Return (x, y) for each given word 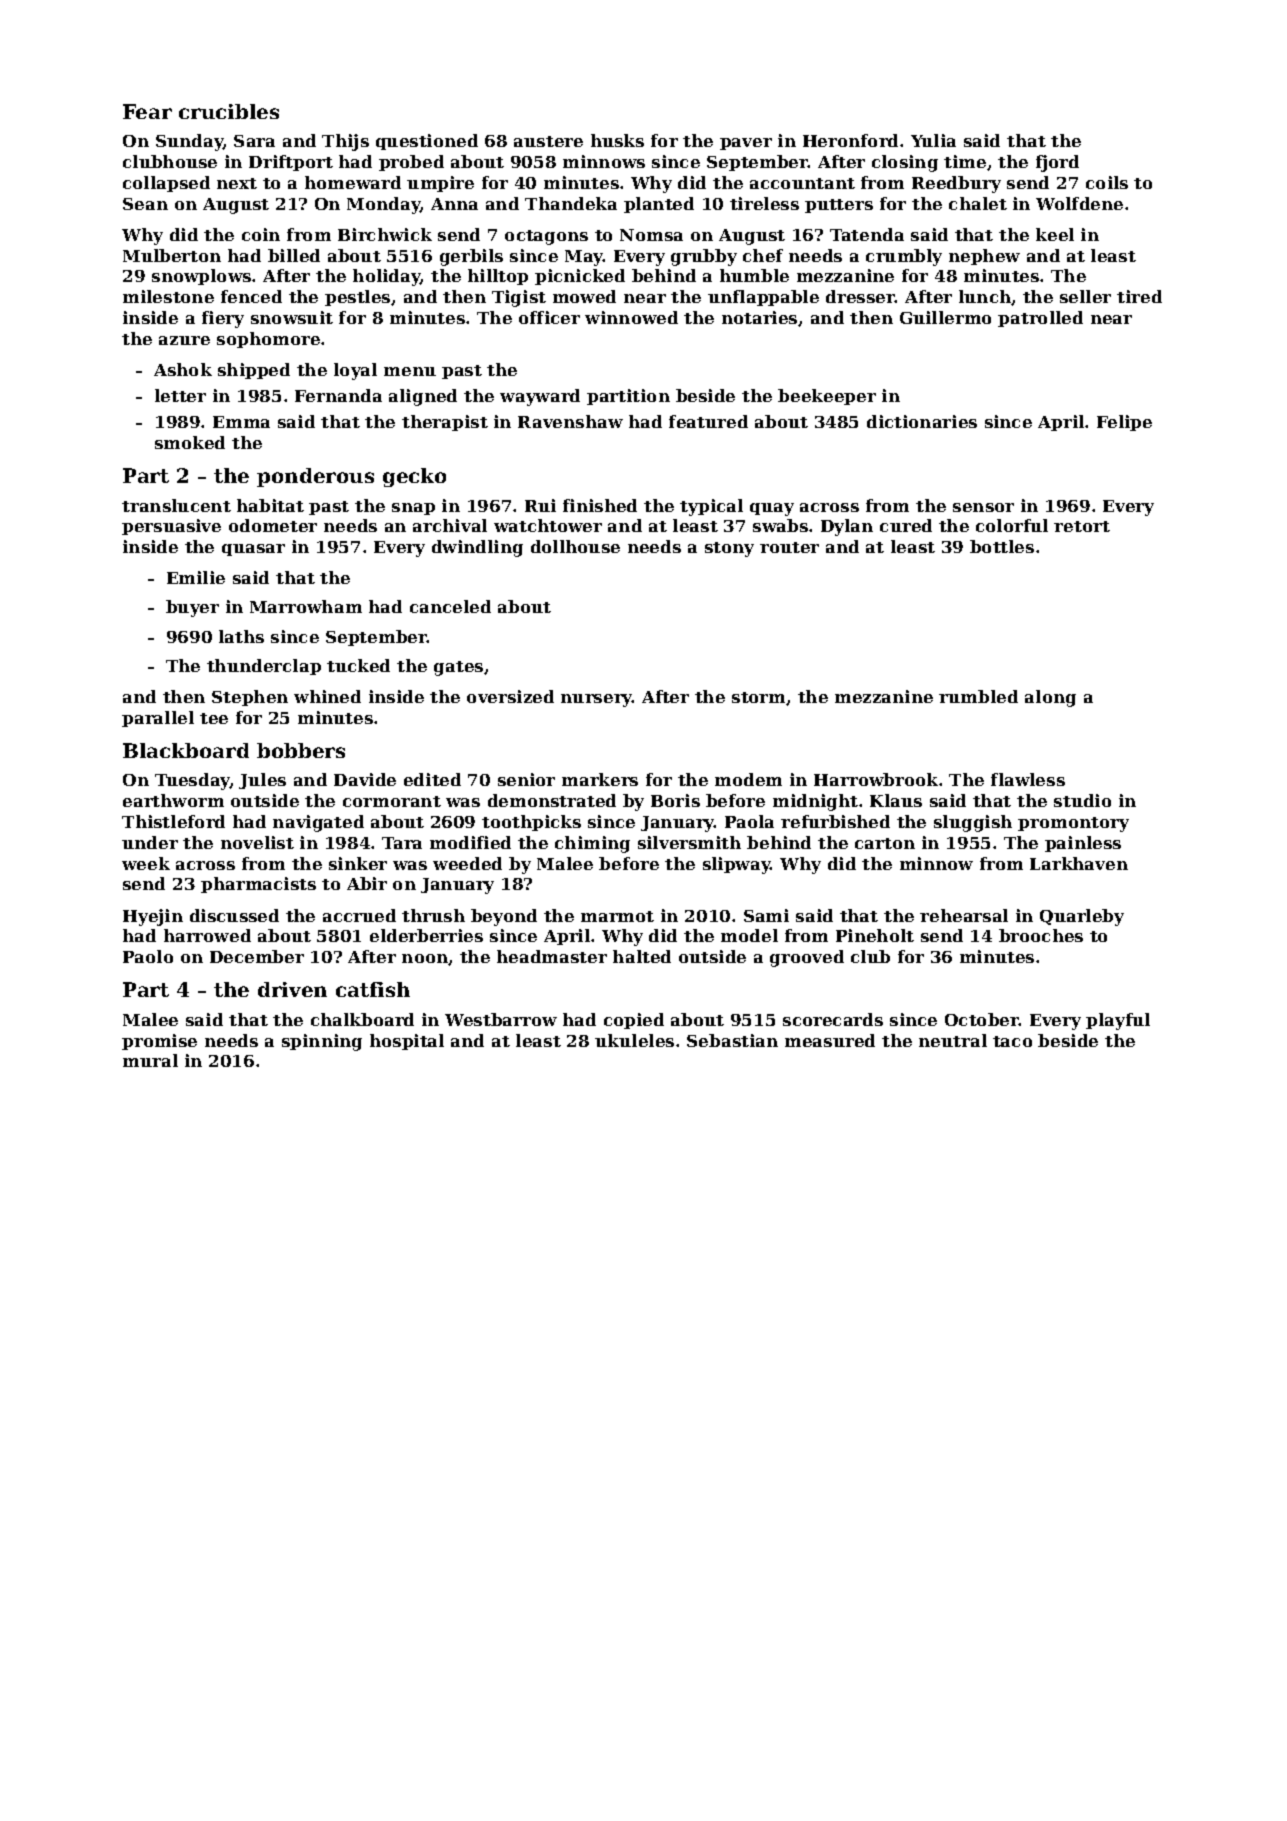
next (237, 183)
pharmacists (258, 885)
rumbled (978, 696)
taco (1012, 1041)
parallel (158, 719)
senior (526, 779)
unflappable (763, 298)
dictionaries (922, 421)
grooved (807, 958)
